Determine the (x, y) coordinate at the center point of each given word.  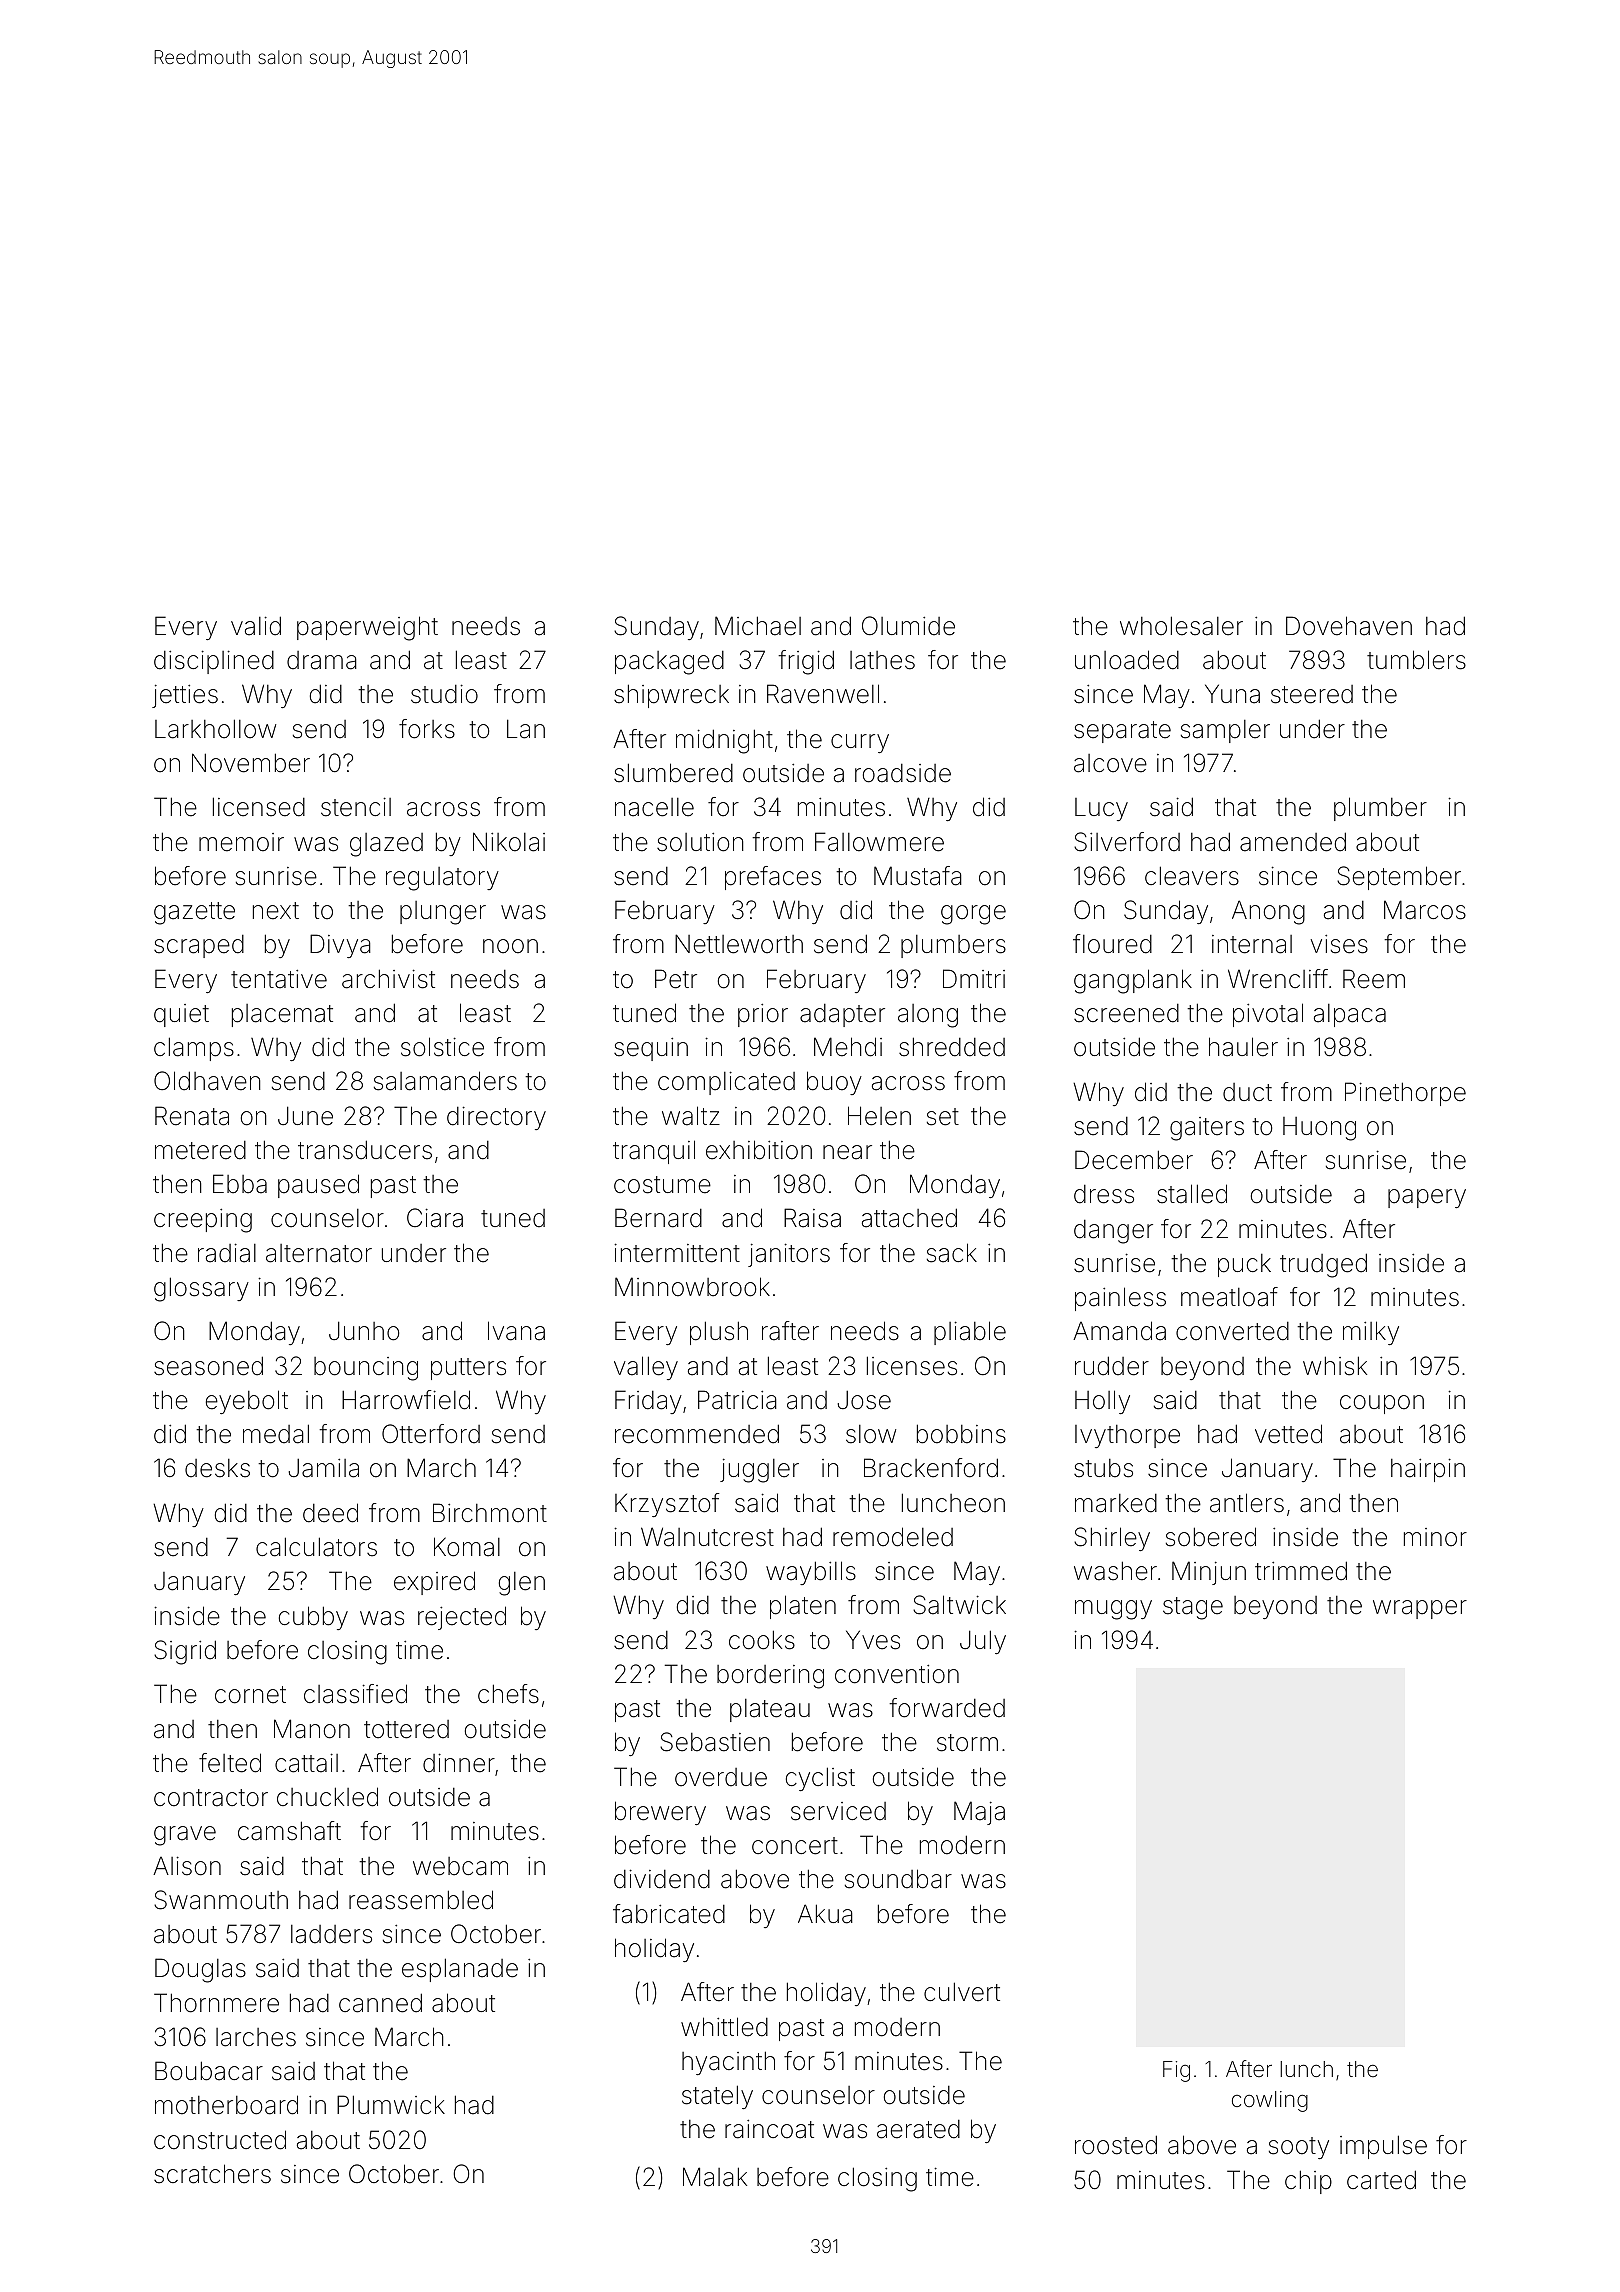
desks (217, 1468)
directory (496, 1118)
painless (1120, 1299)
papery (1427, 1198)
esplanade (460, 1970)
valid (256, 626)
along (928, 1016)
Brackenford (931, 1468)
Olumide (908, 626)
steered (1312, 694)
